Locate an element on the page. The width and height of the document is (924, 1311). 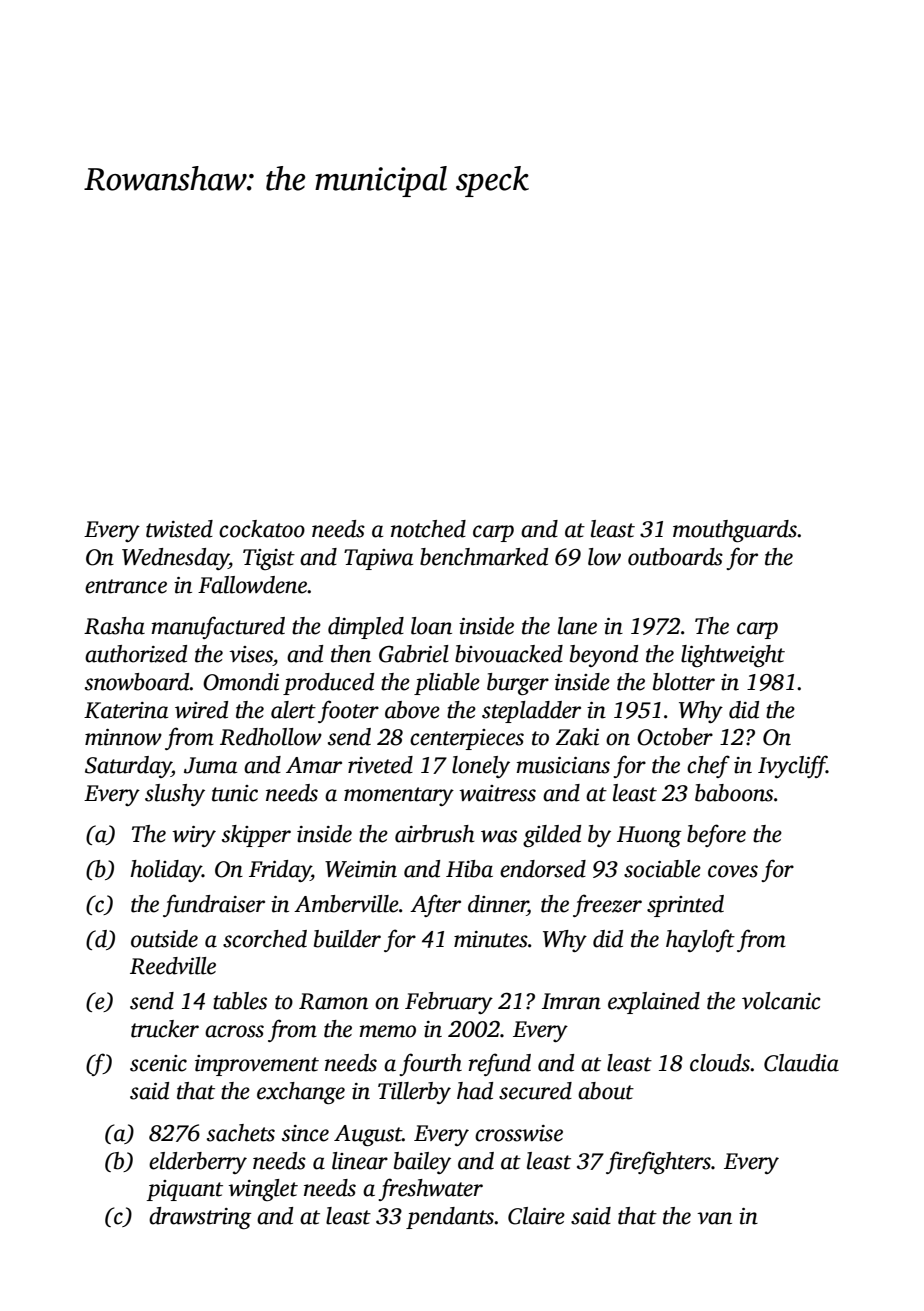
twisted is located at coordinates (179, 529).
